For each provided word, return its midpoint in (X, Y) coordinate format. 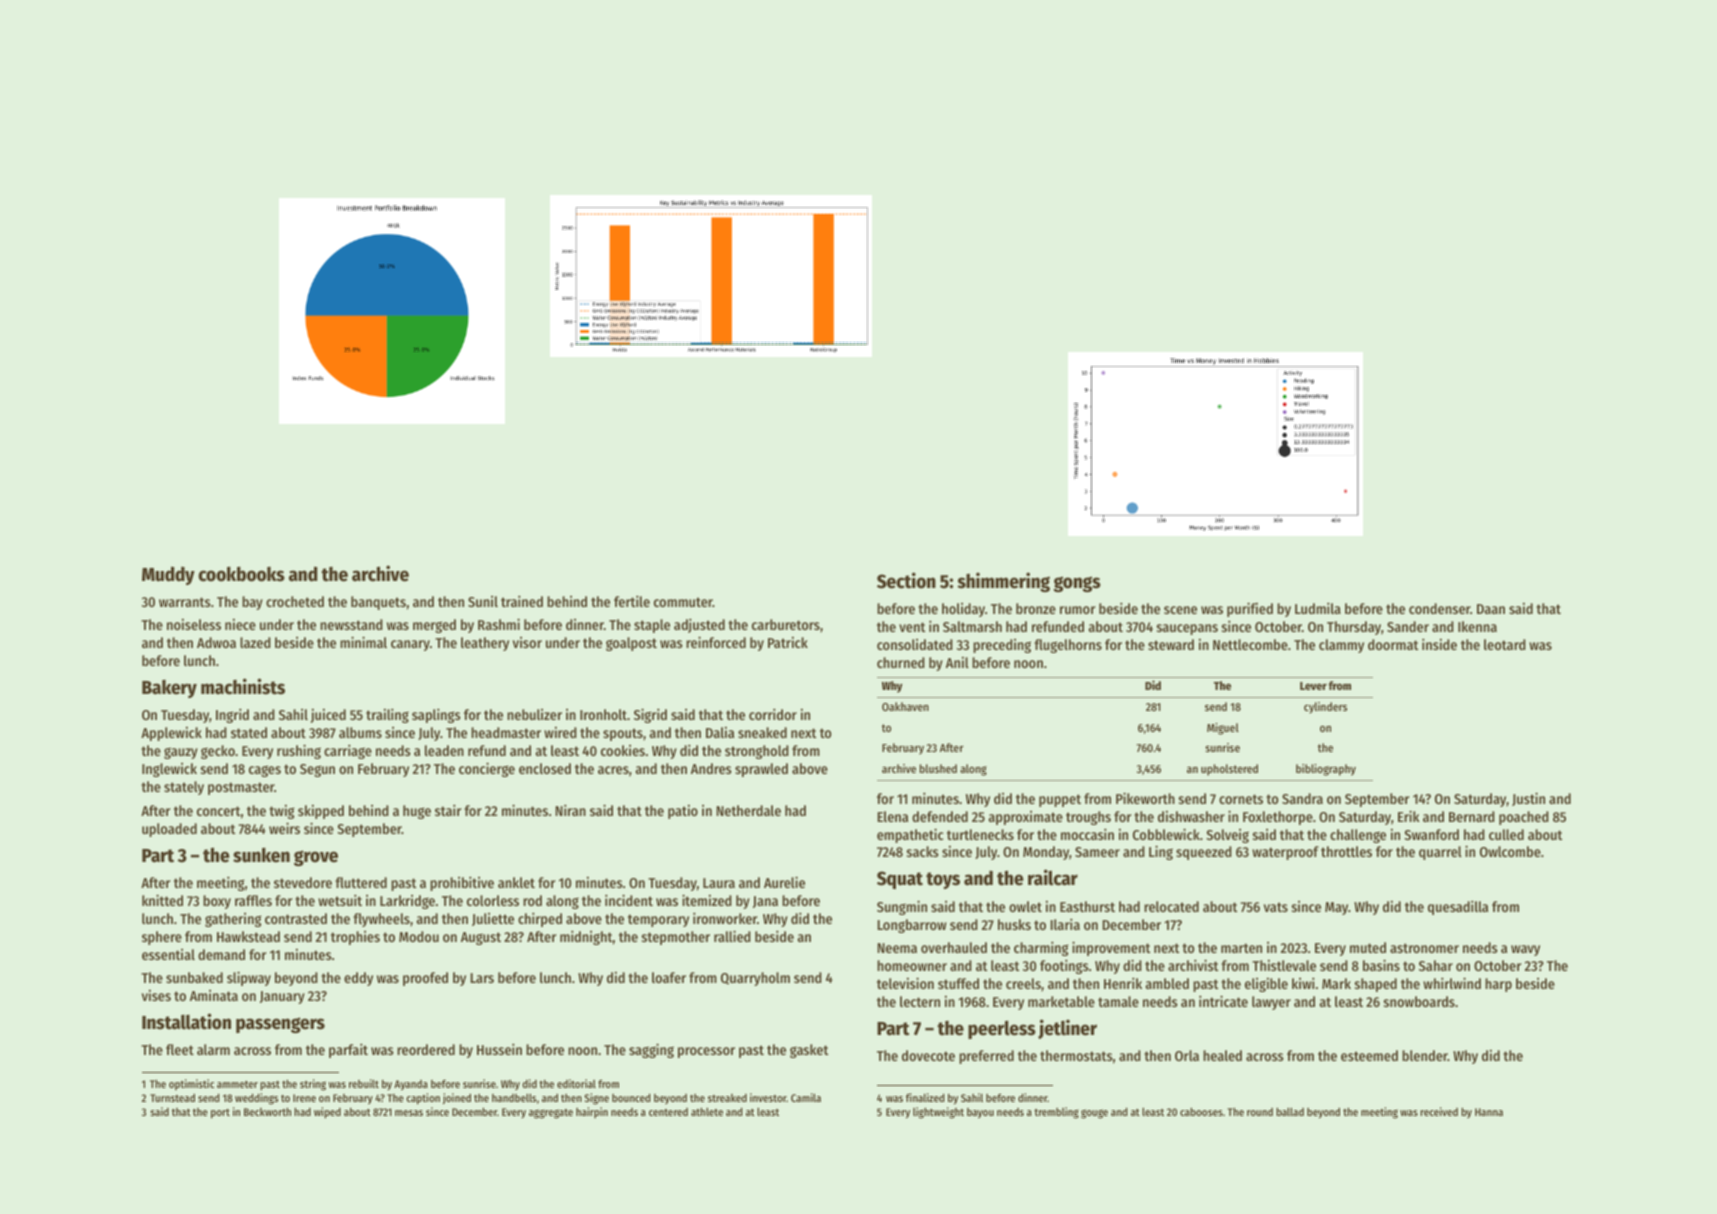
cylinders (1325, 708)
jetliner (1067, 1029)
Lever (1313, 686)
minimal (363, 642)
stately (184, 788)
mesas (409, 1113)
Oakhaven (905, 706)
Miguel (1223, 729)
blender (1425, 1055)
